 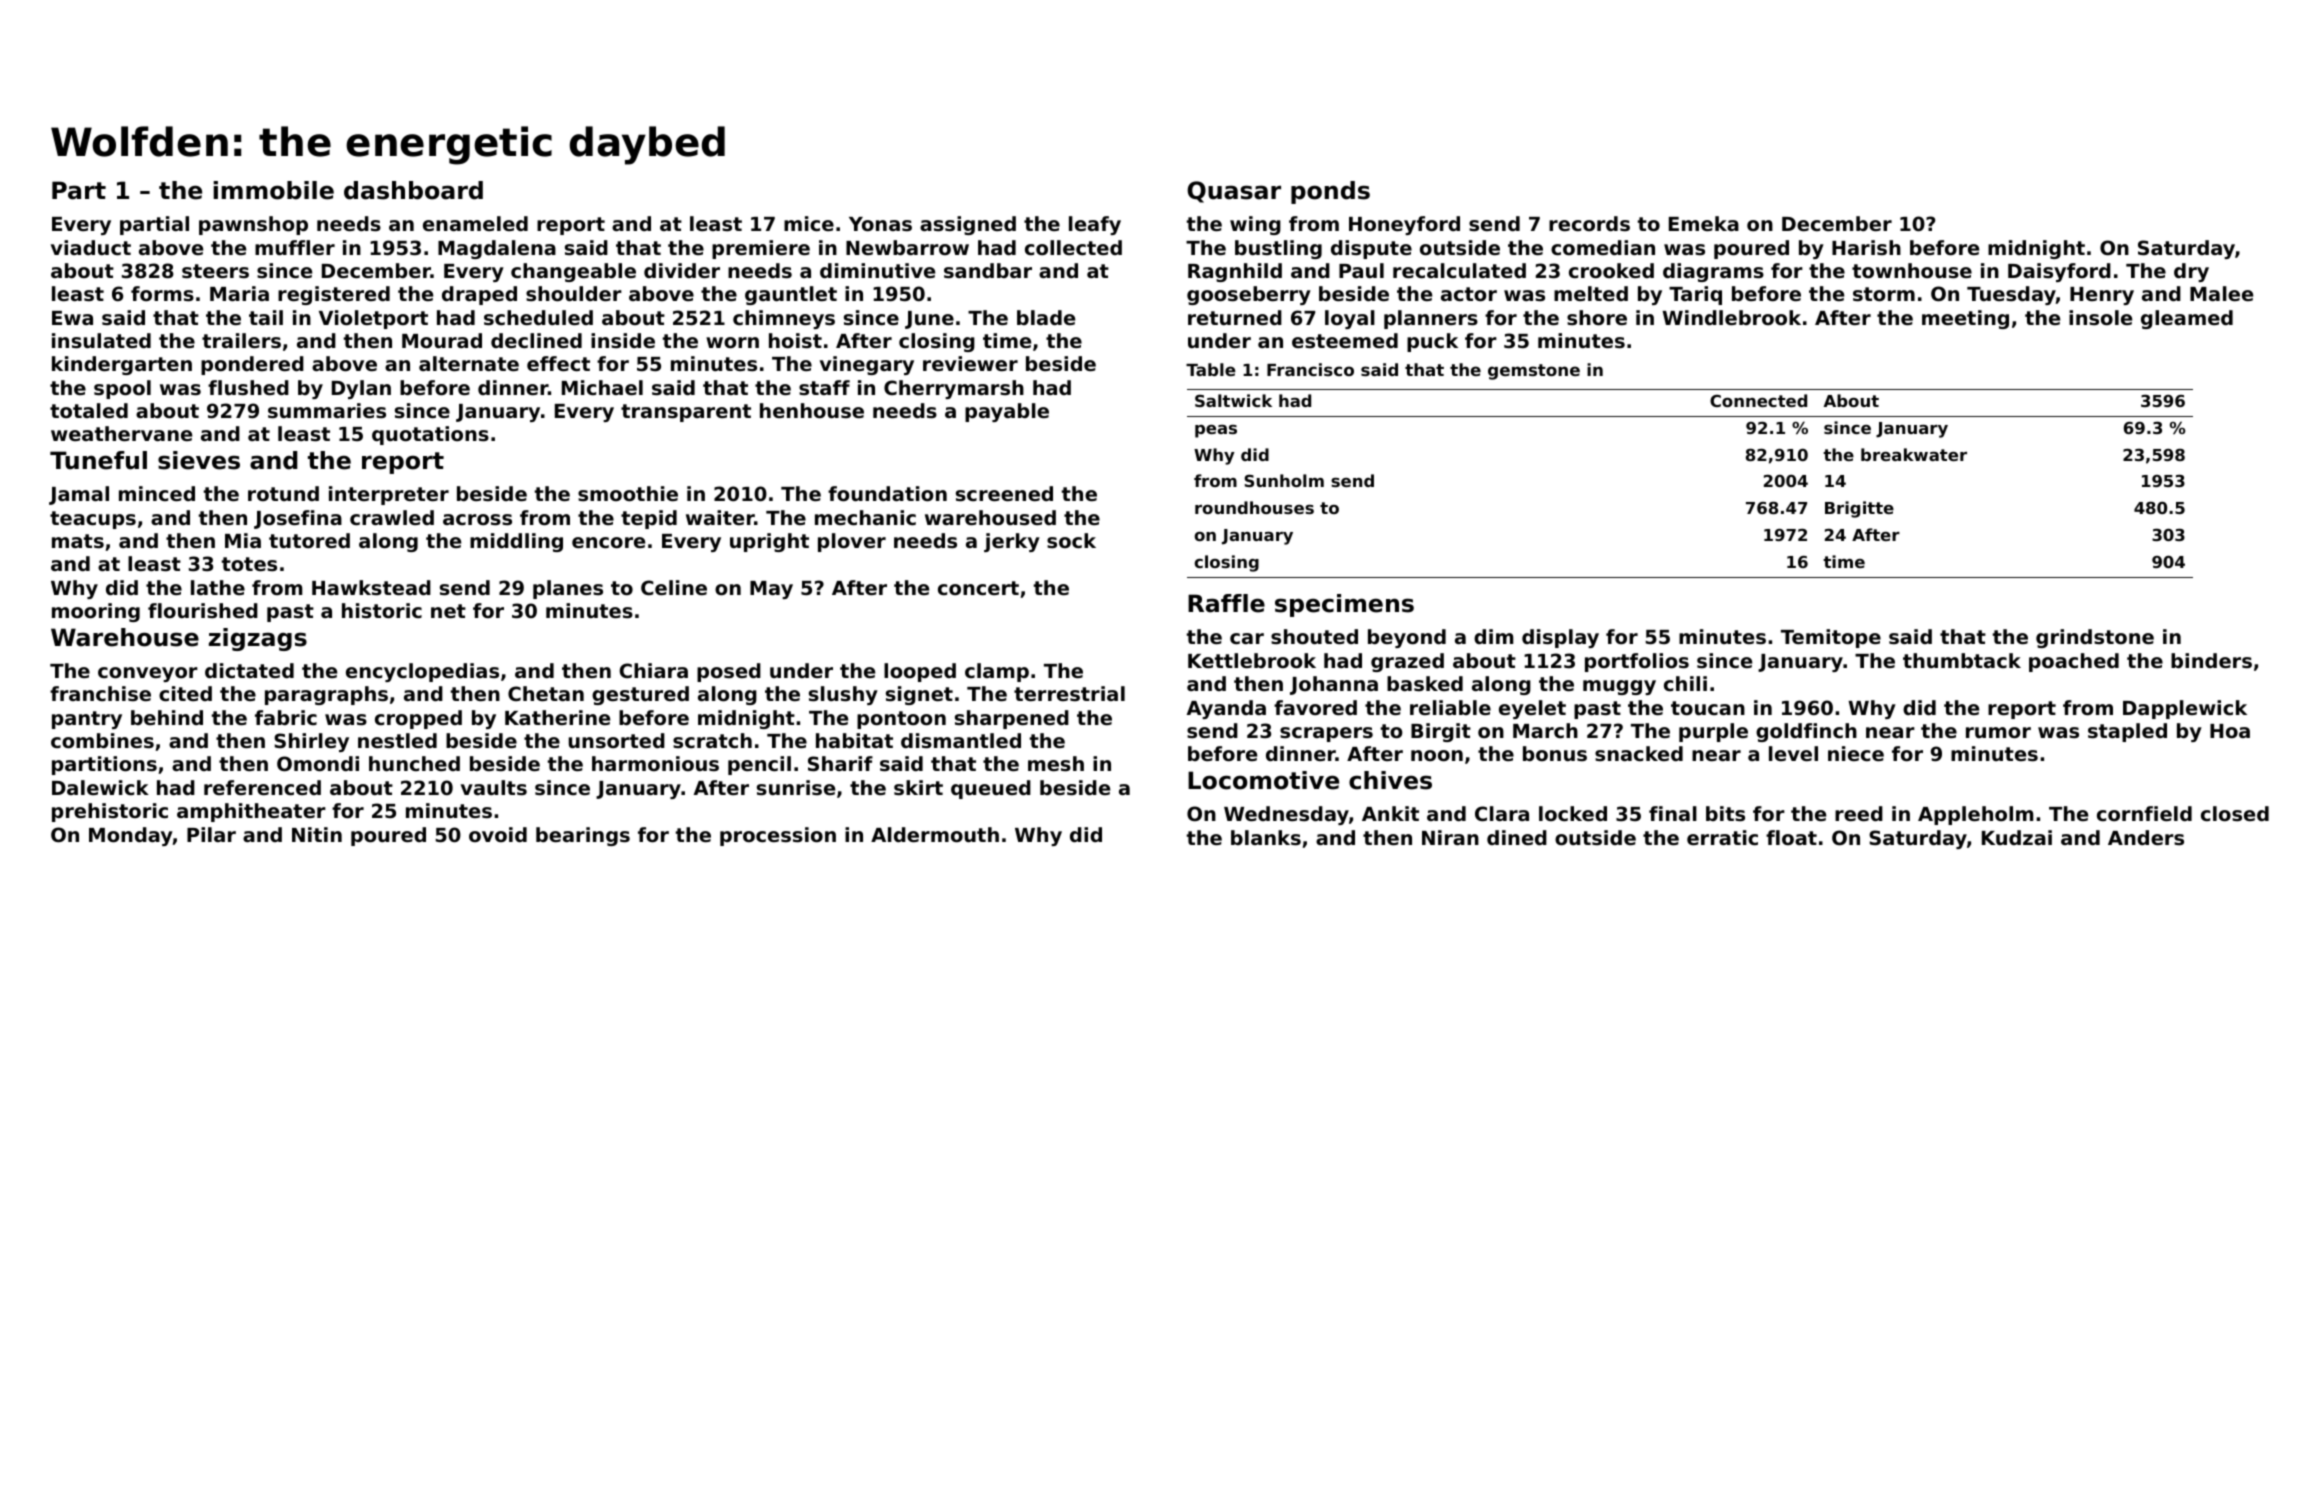 I want to click on Connected, so click(x=1758, y=400).
